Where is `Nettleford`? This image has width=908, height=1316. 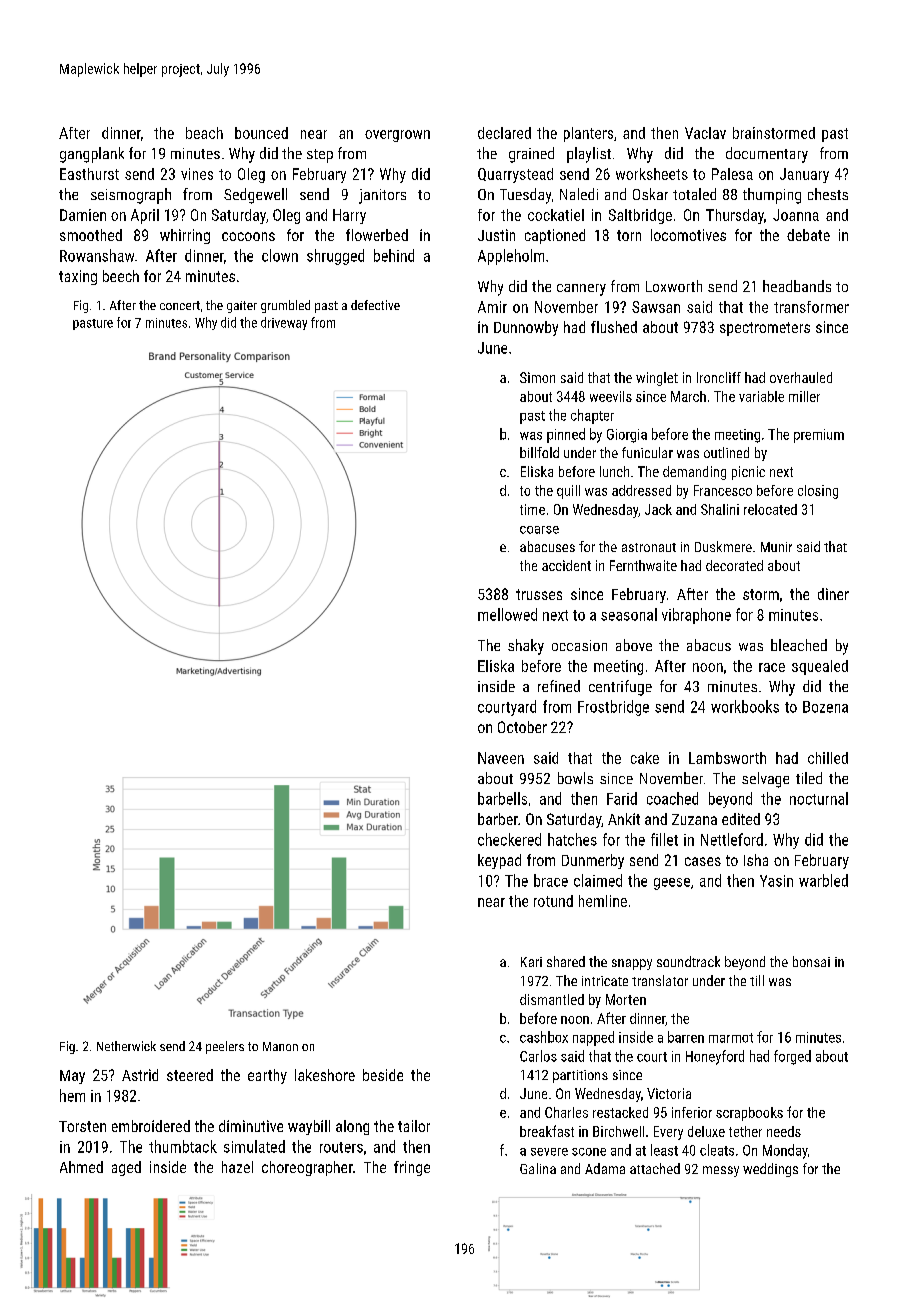 Nettleford is located at coordinates (732, 839).
